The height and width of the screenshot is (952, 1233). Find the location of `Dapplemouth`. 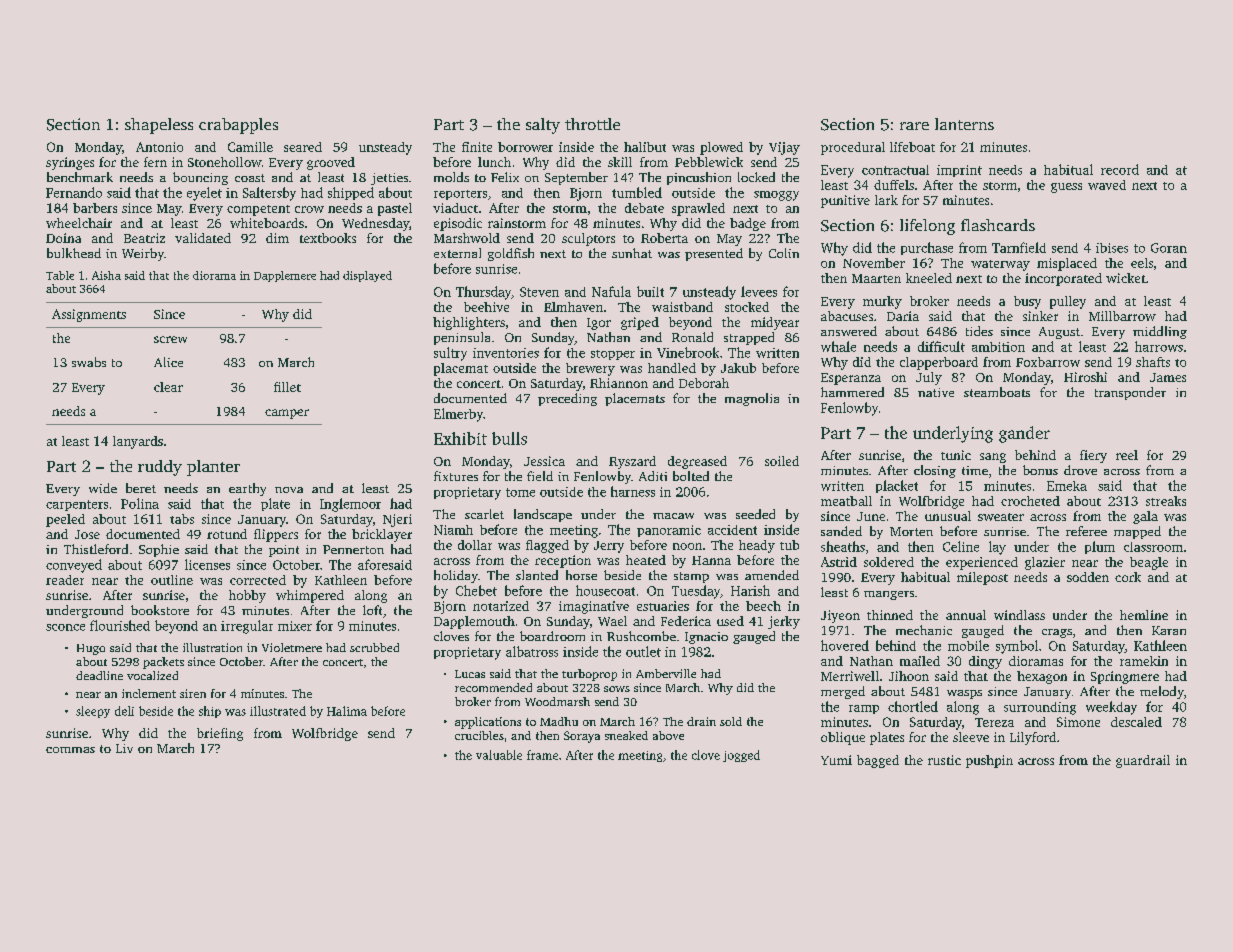

Dapplemouth is located at coordinates (474, 622).
